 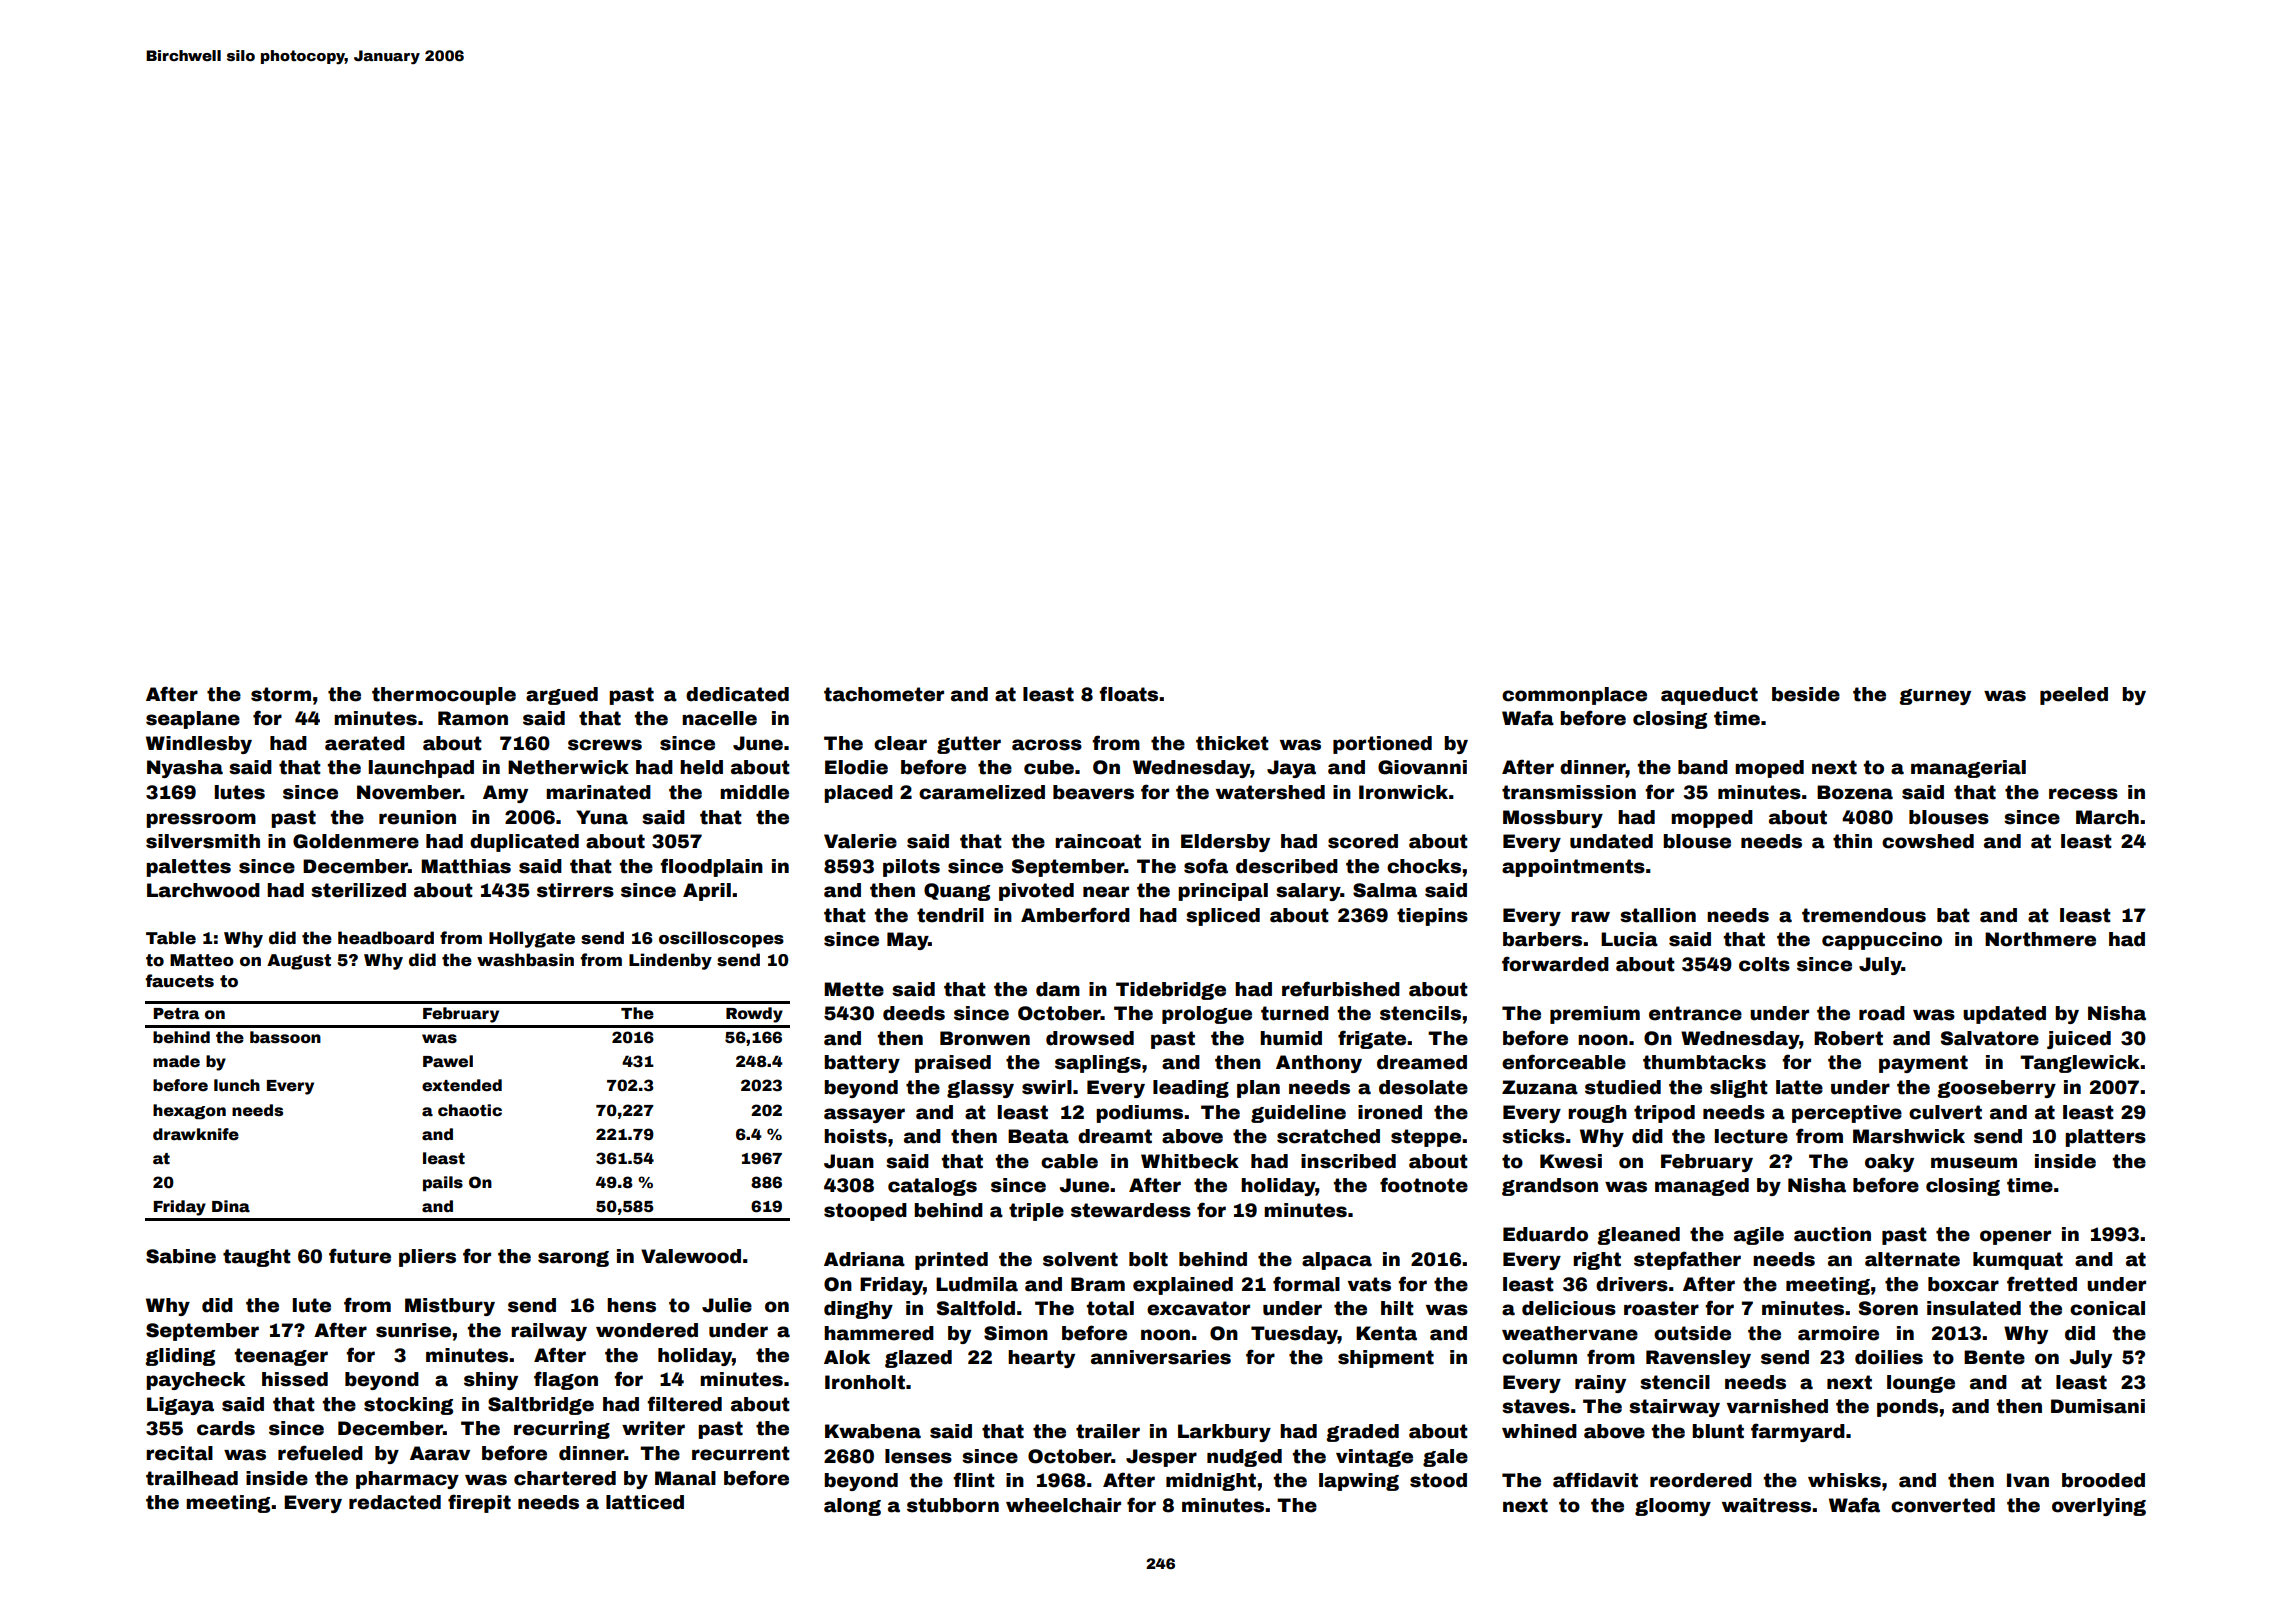 I want to click on Dumisani, so click(x=2098, y=1406).
